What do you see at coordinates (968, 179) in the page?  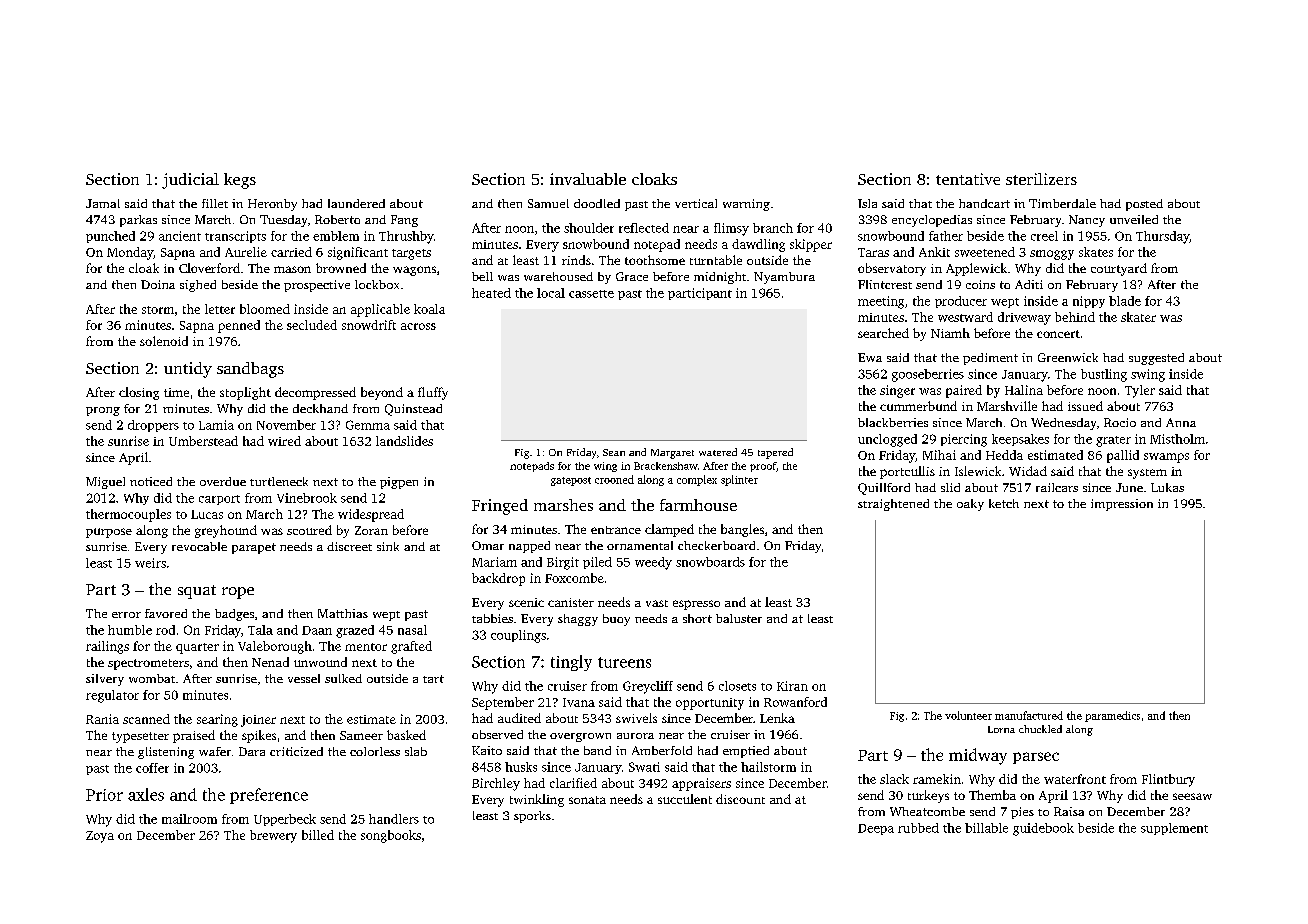 I see `tentative` at bounding box center [968, 179].
